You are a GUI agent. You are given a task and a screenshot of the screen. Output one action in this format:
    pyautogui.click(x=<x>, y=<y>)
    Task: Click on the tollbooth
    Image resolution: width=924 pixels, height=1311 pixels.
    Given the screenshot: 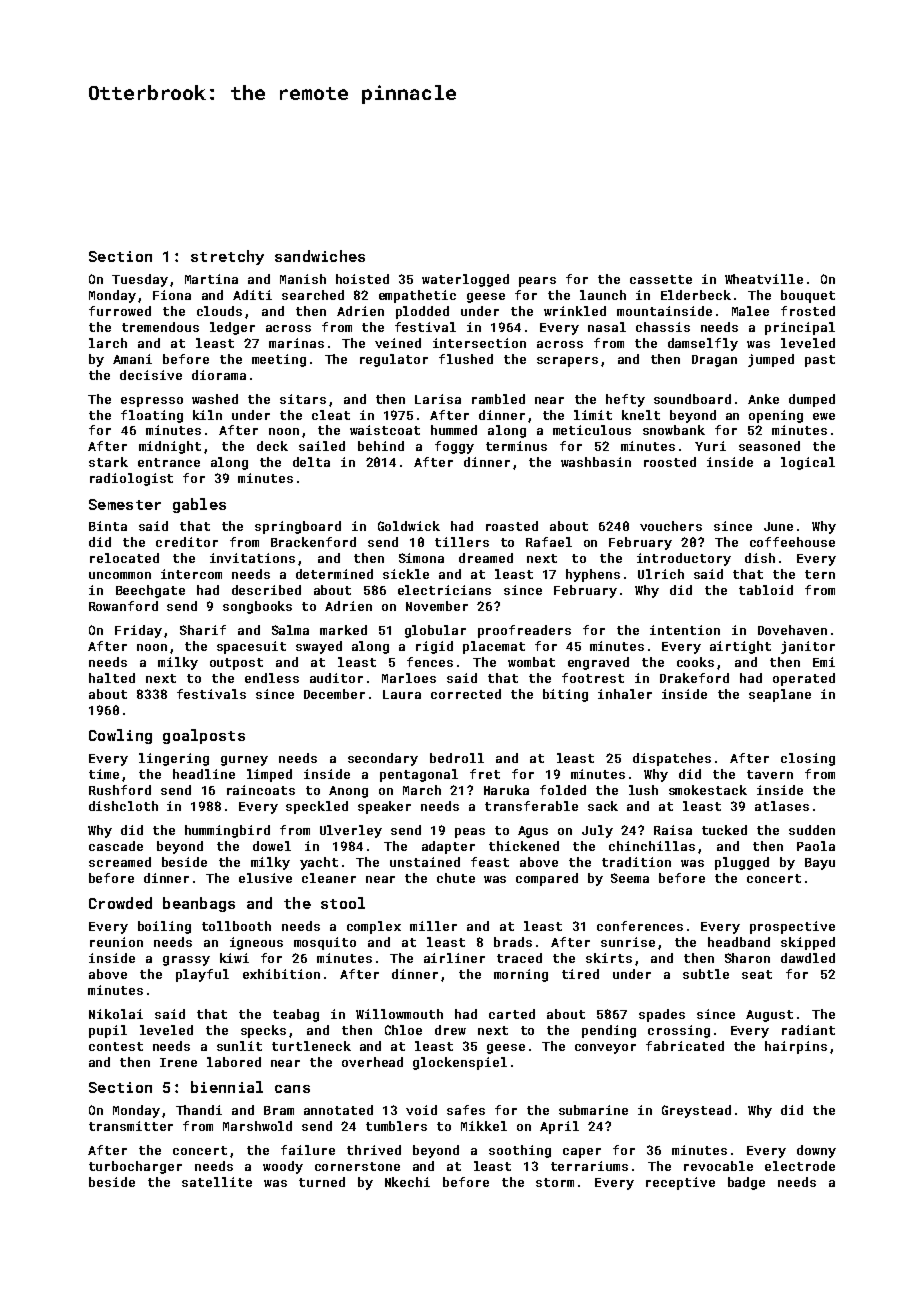 What is the action you would take?
    pyautogui.click(x=236, y=926)
